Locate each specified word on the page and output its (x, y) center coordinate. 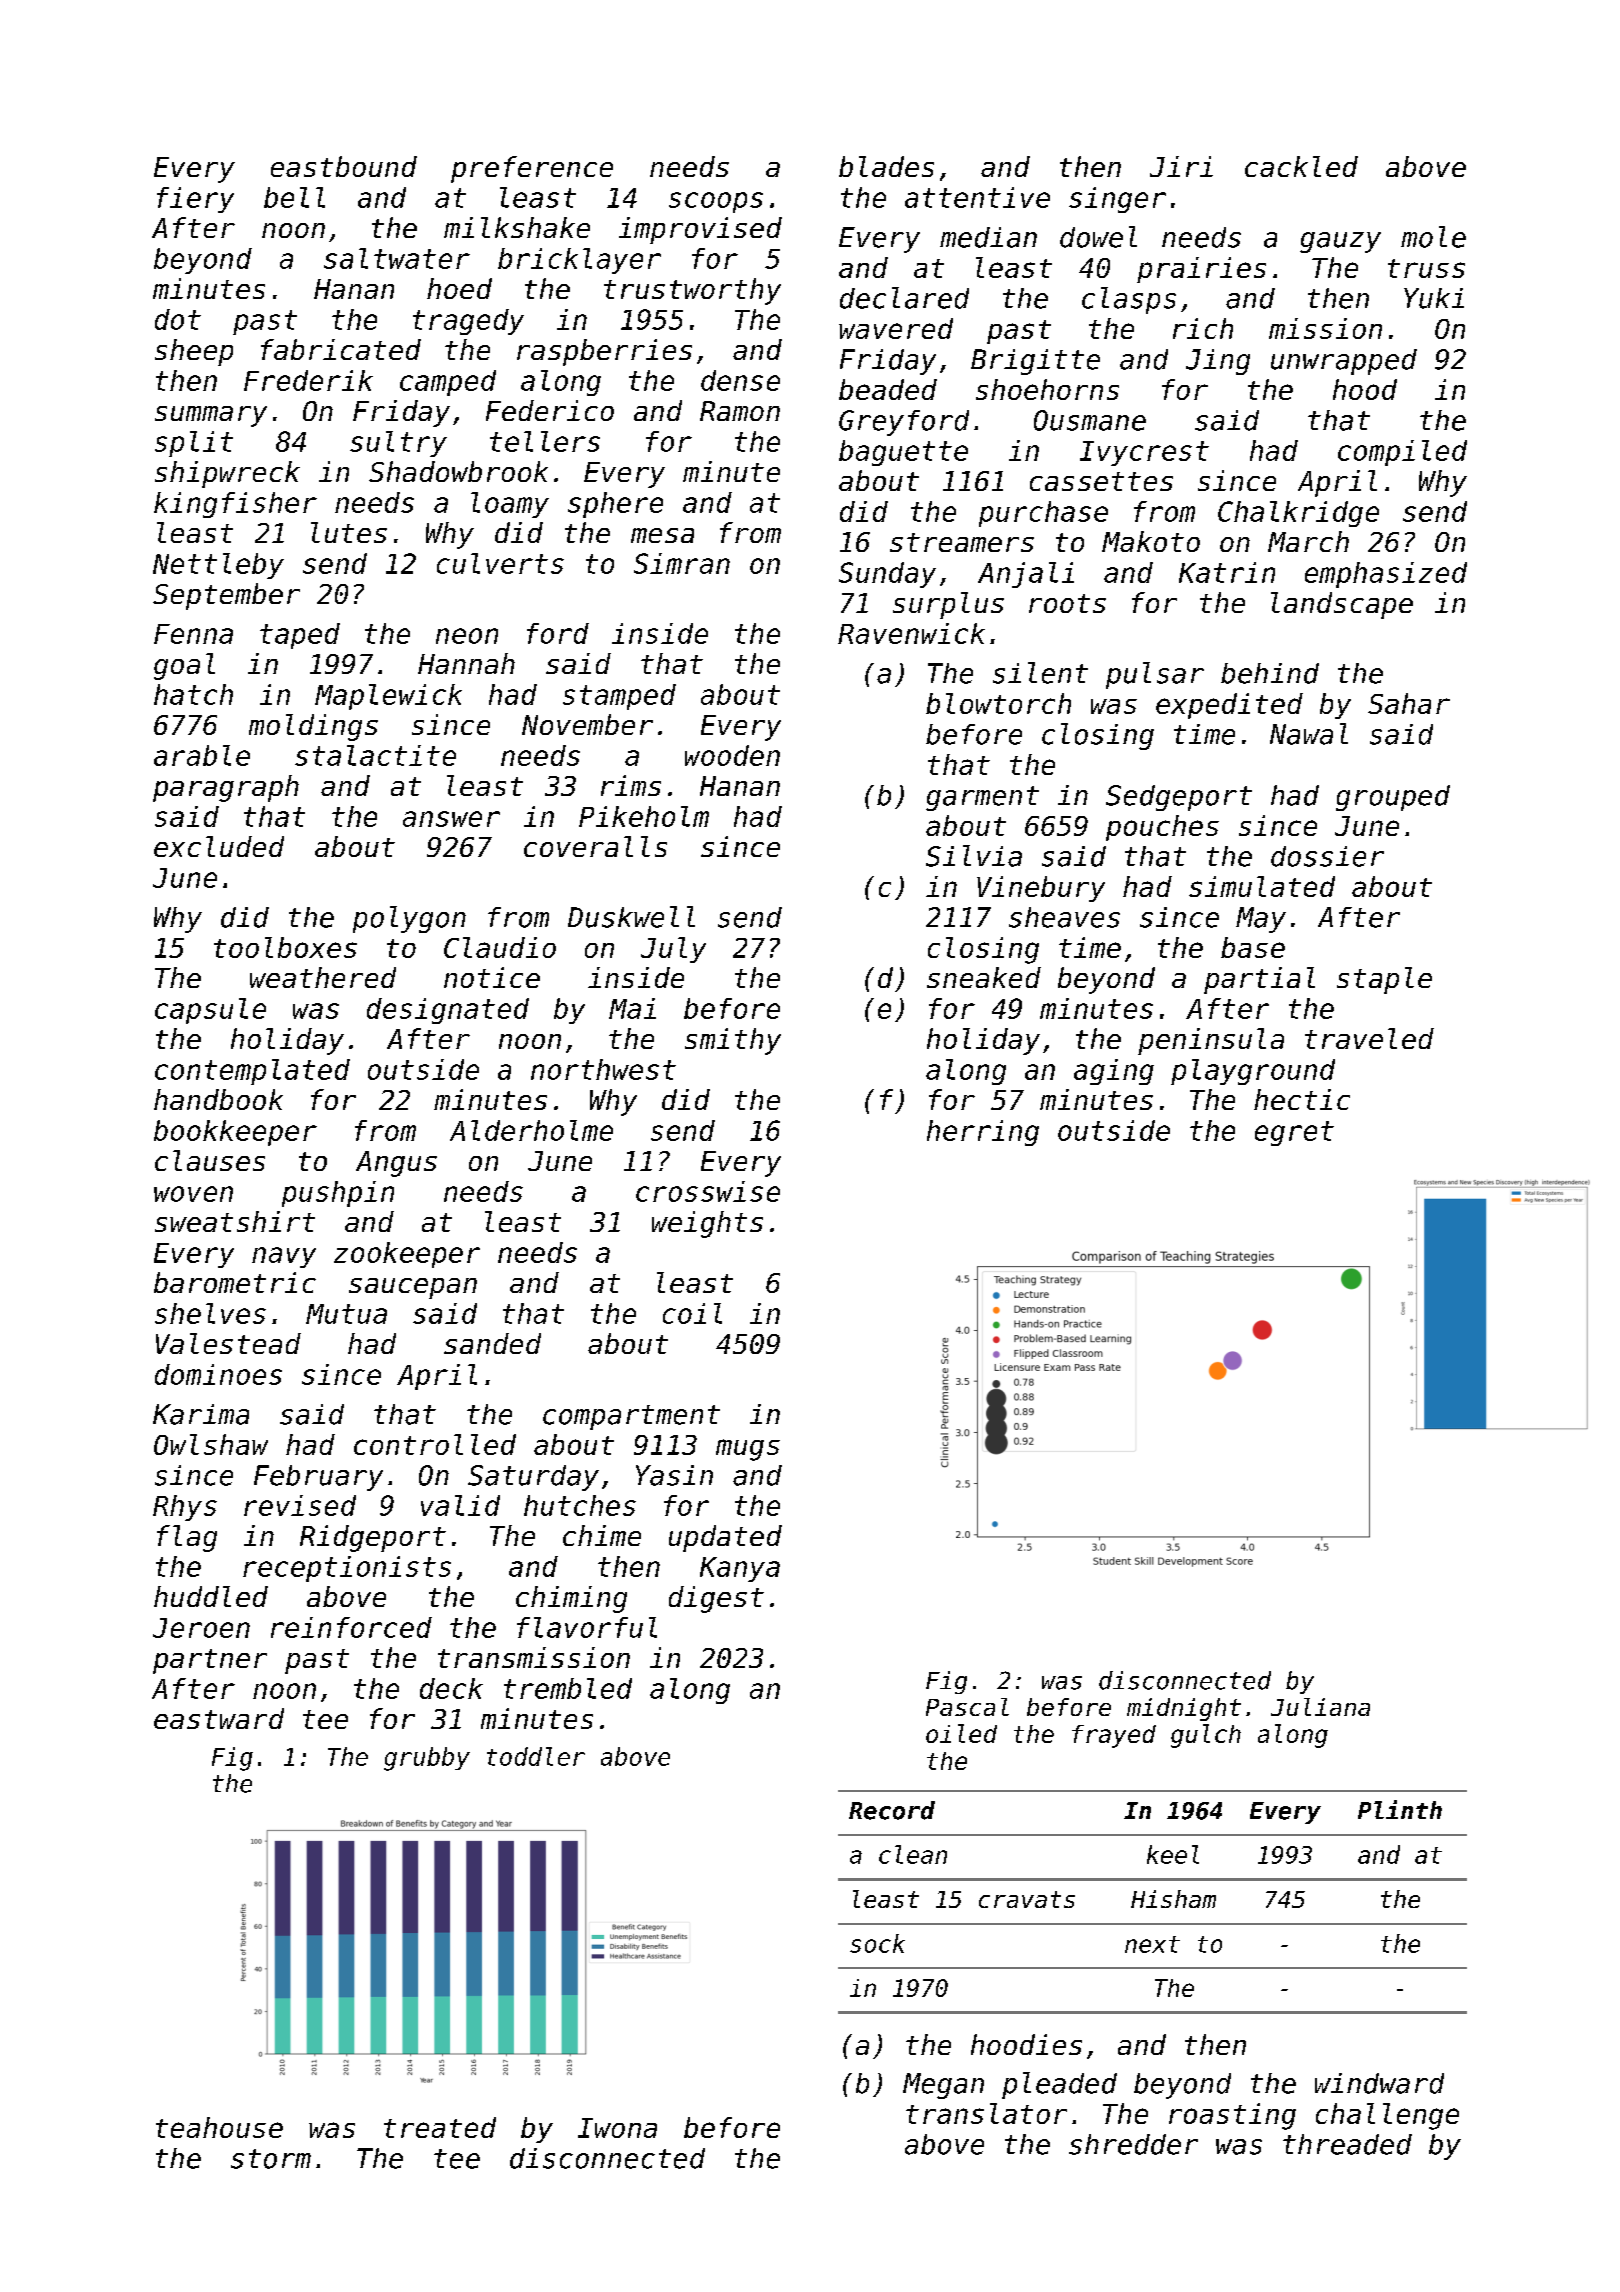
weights (707, 1224)
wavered (896, 328)
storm (271, 2159)
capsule (210, 1011)
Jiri (1181, 166)
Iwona (617, 2128)
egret (1294, 1133)
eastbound (344, 166)
